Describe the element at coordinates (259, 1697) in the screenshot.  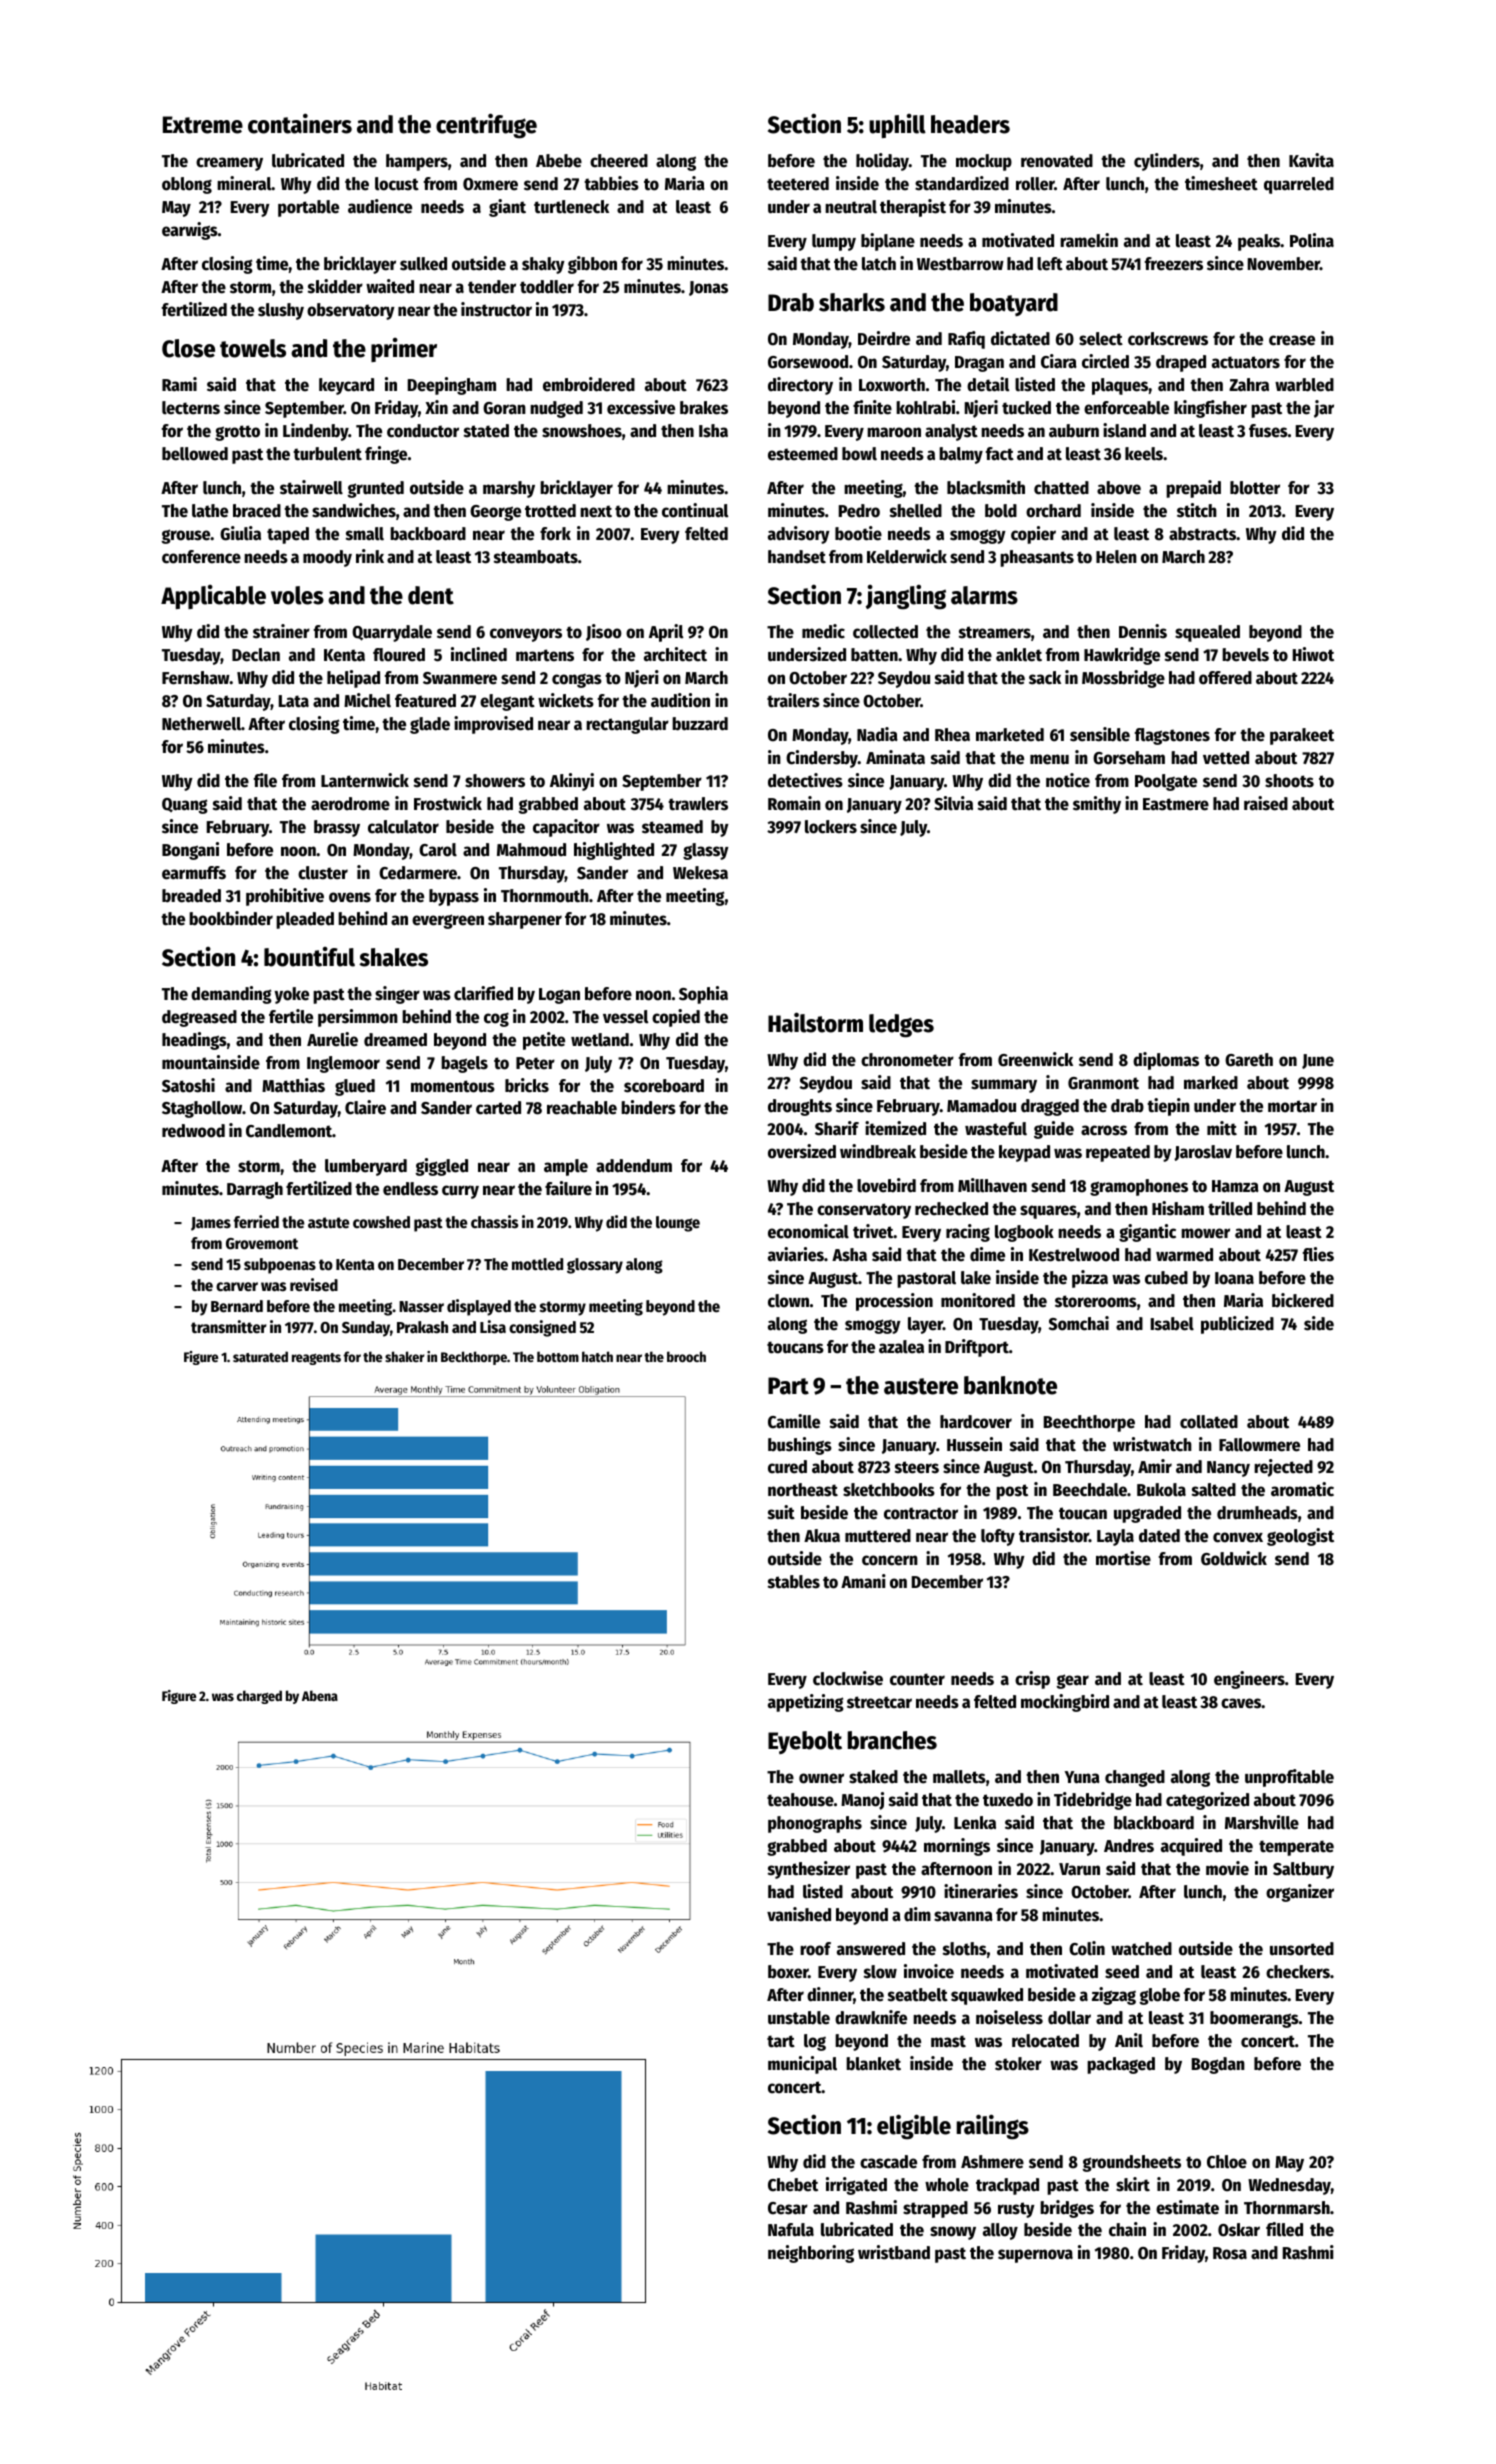
I see `charged` at that location.
